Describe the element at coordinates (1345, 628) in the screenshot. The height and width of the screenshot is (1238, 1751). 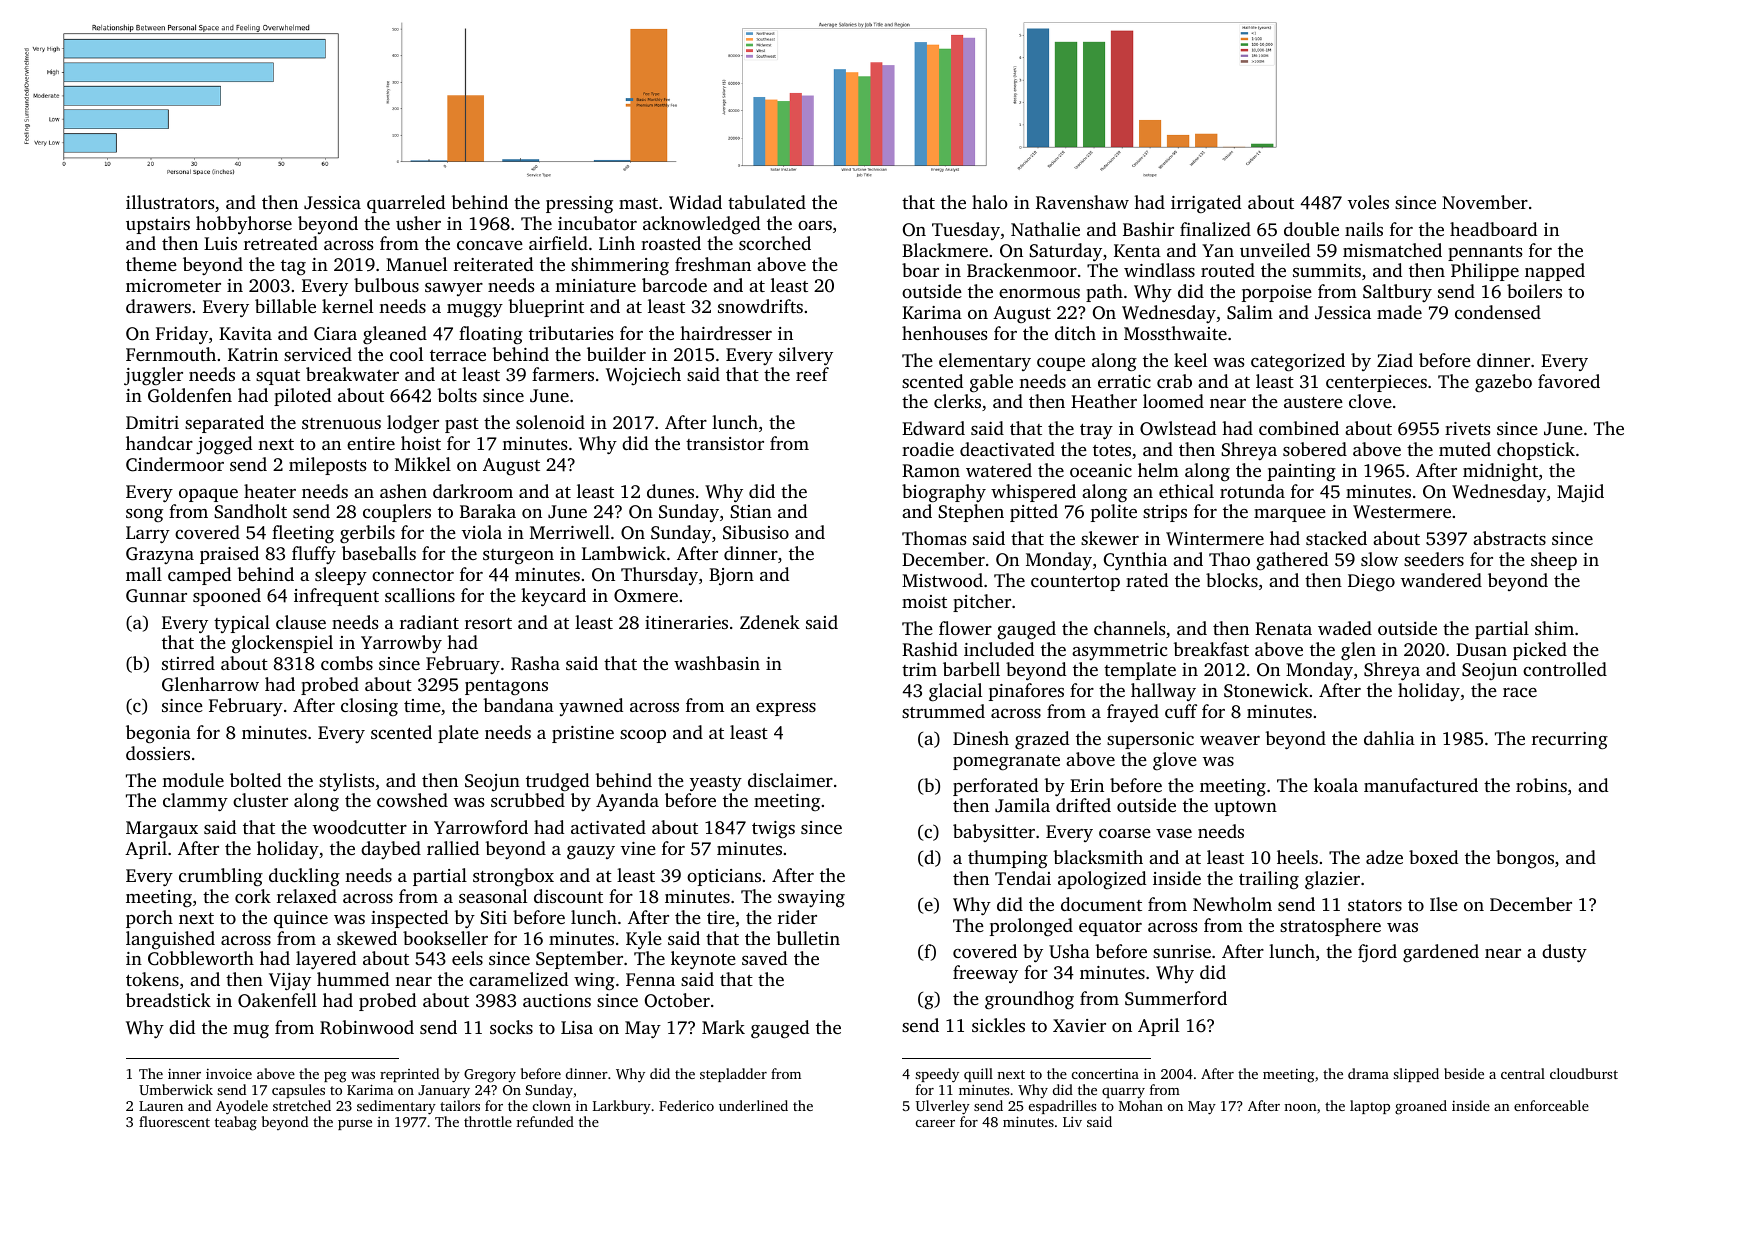
I see `waded` at that location.
